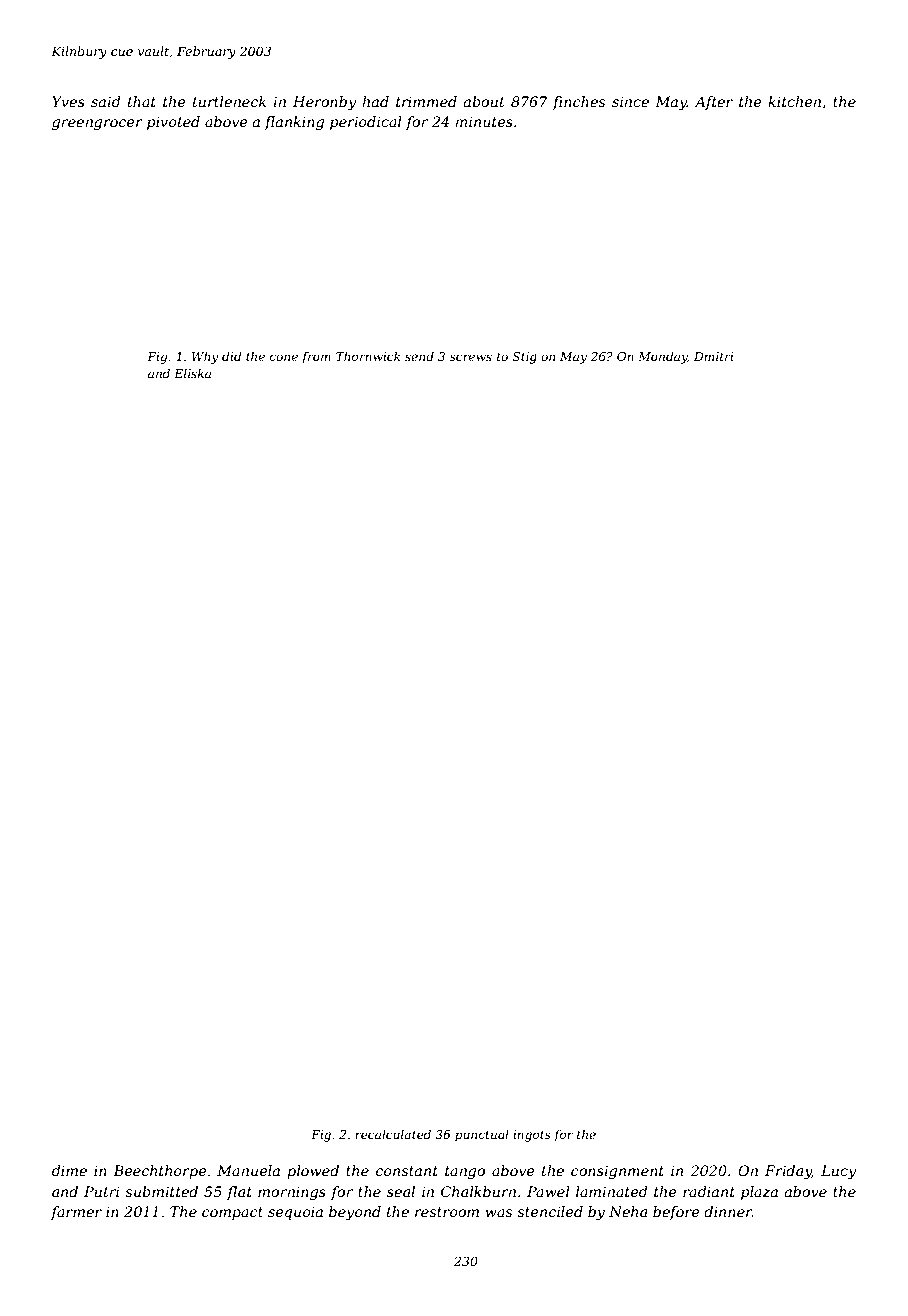  Describe the element at coordinates (248, 1170) in the screenshot. I see `Manuela` at that location.
